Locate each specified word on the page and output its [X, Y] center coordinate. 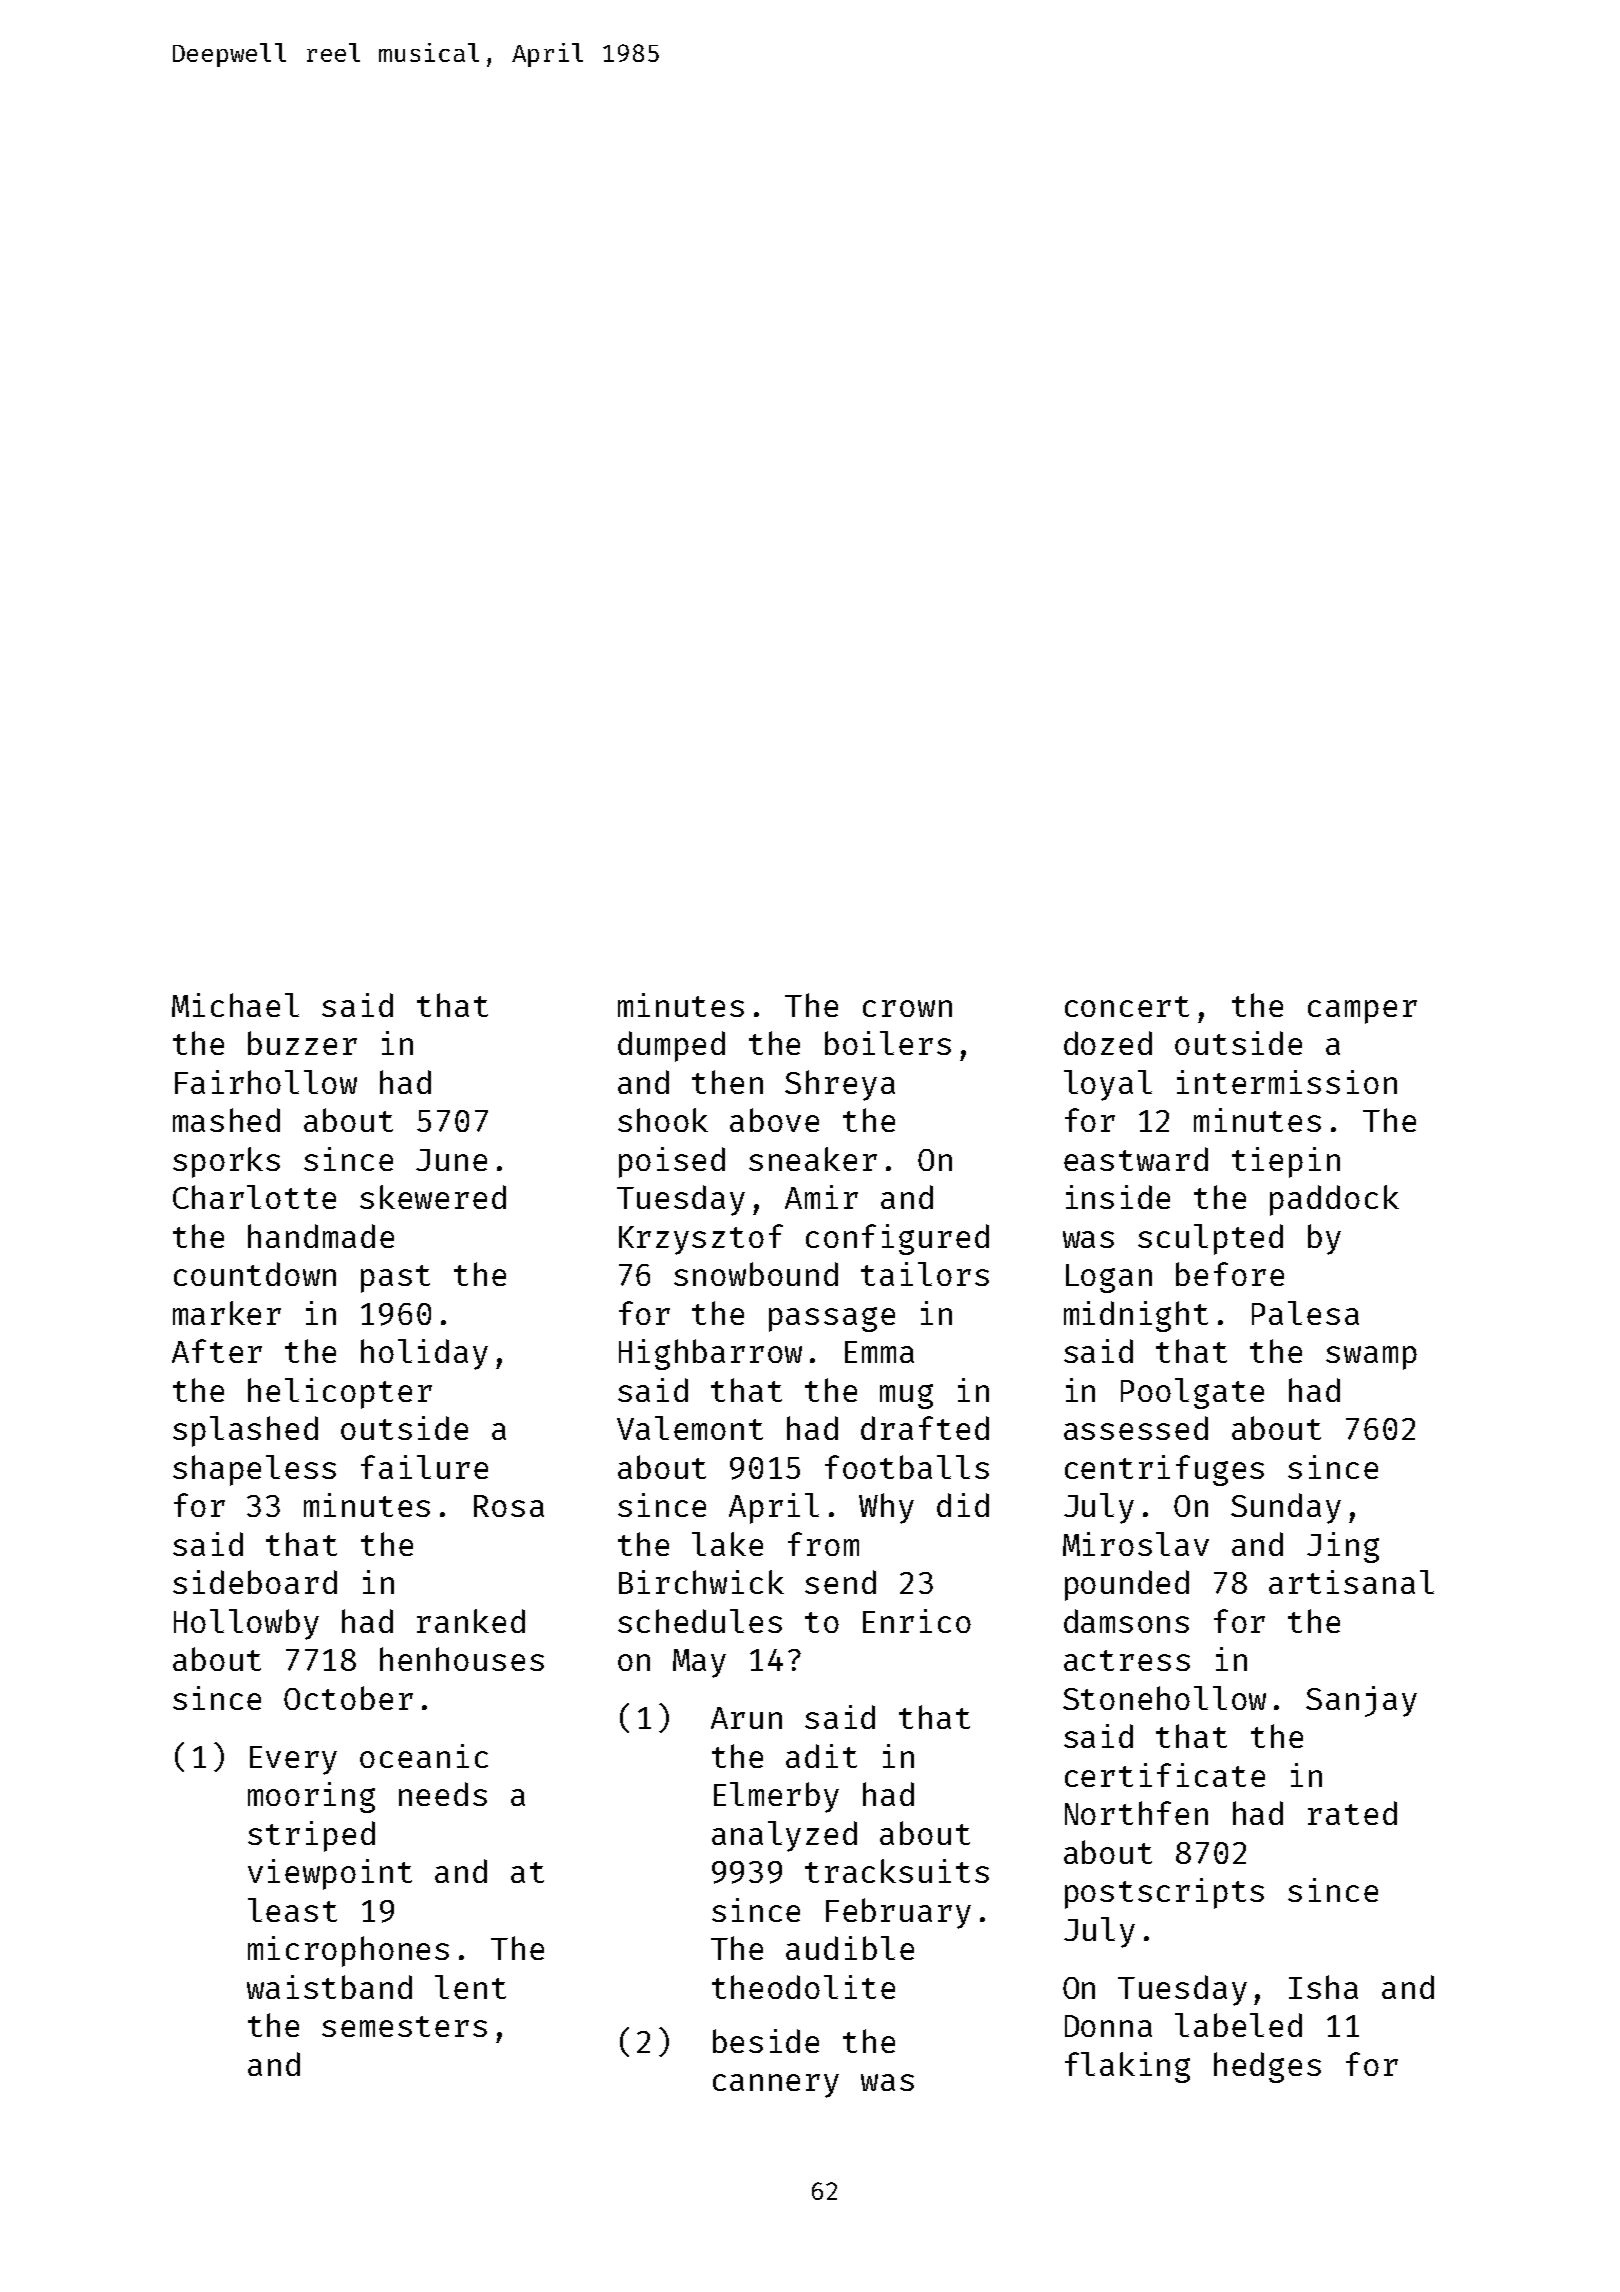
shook [663, 1120]
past [395, 1279]
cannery [776, 2086]
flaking [1127, 2067]
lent [470, 1987]
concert [1127, 1006]
